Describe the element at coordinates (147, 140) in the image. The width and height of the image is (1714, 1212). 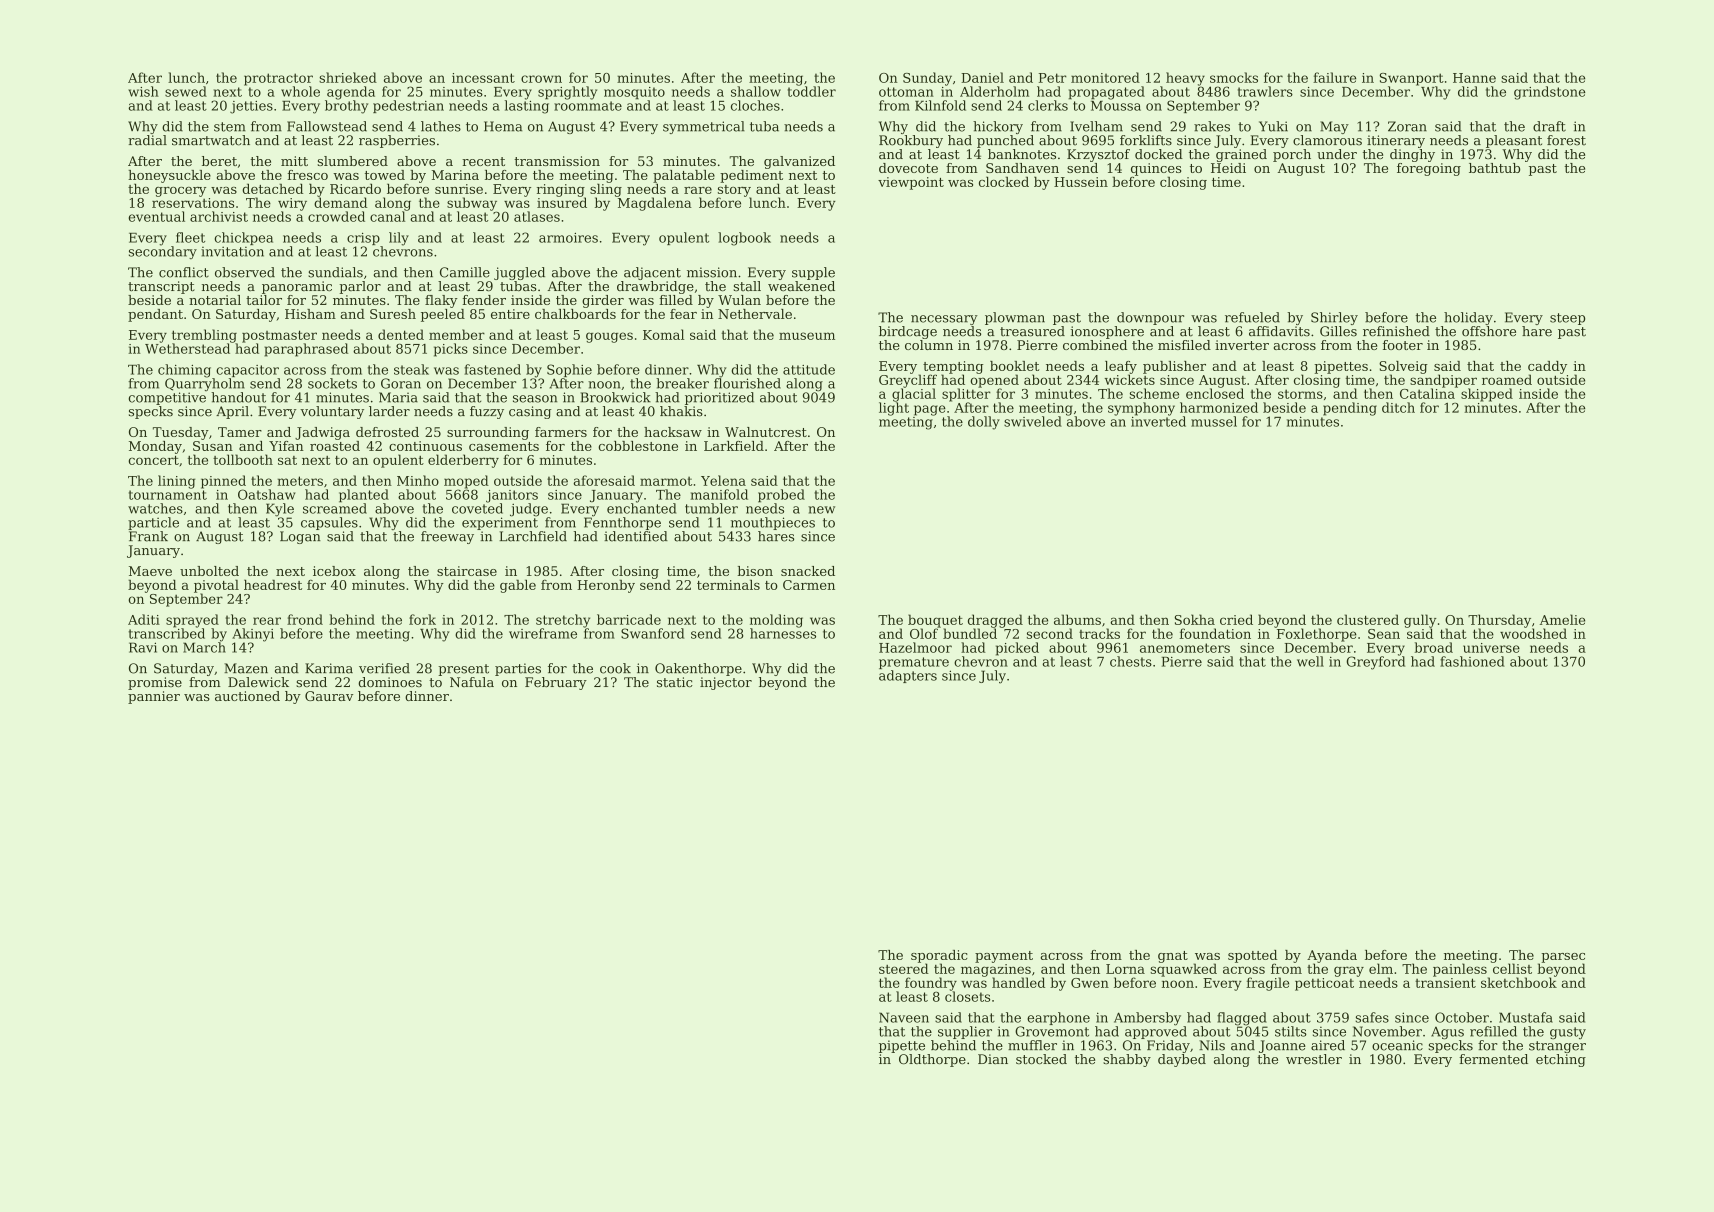
I see `radial` at that location.
